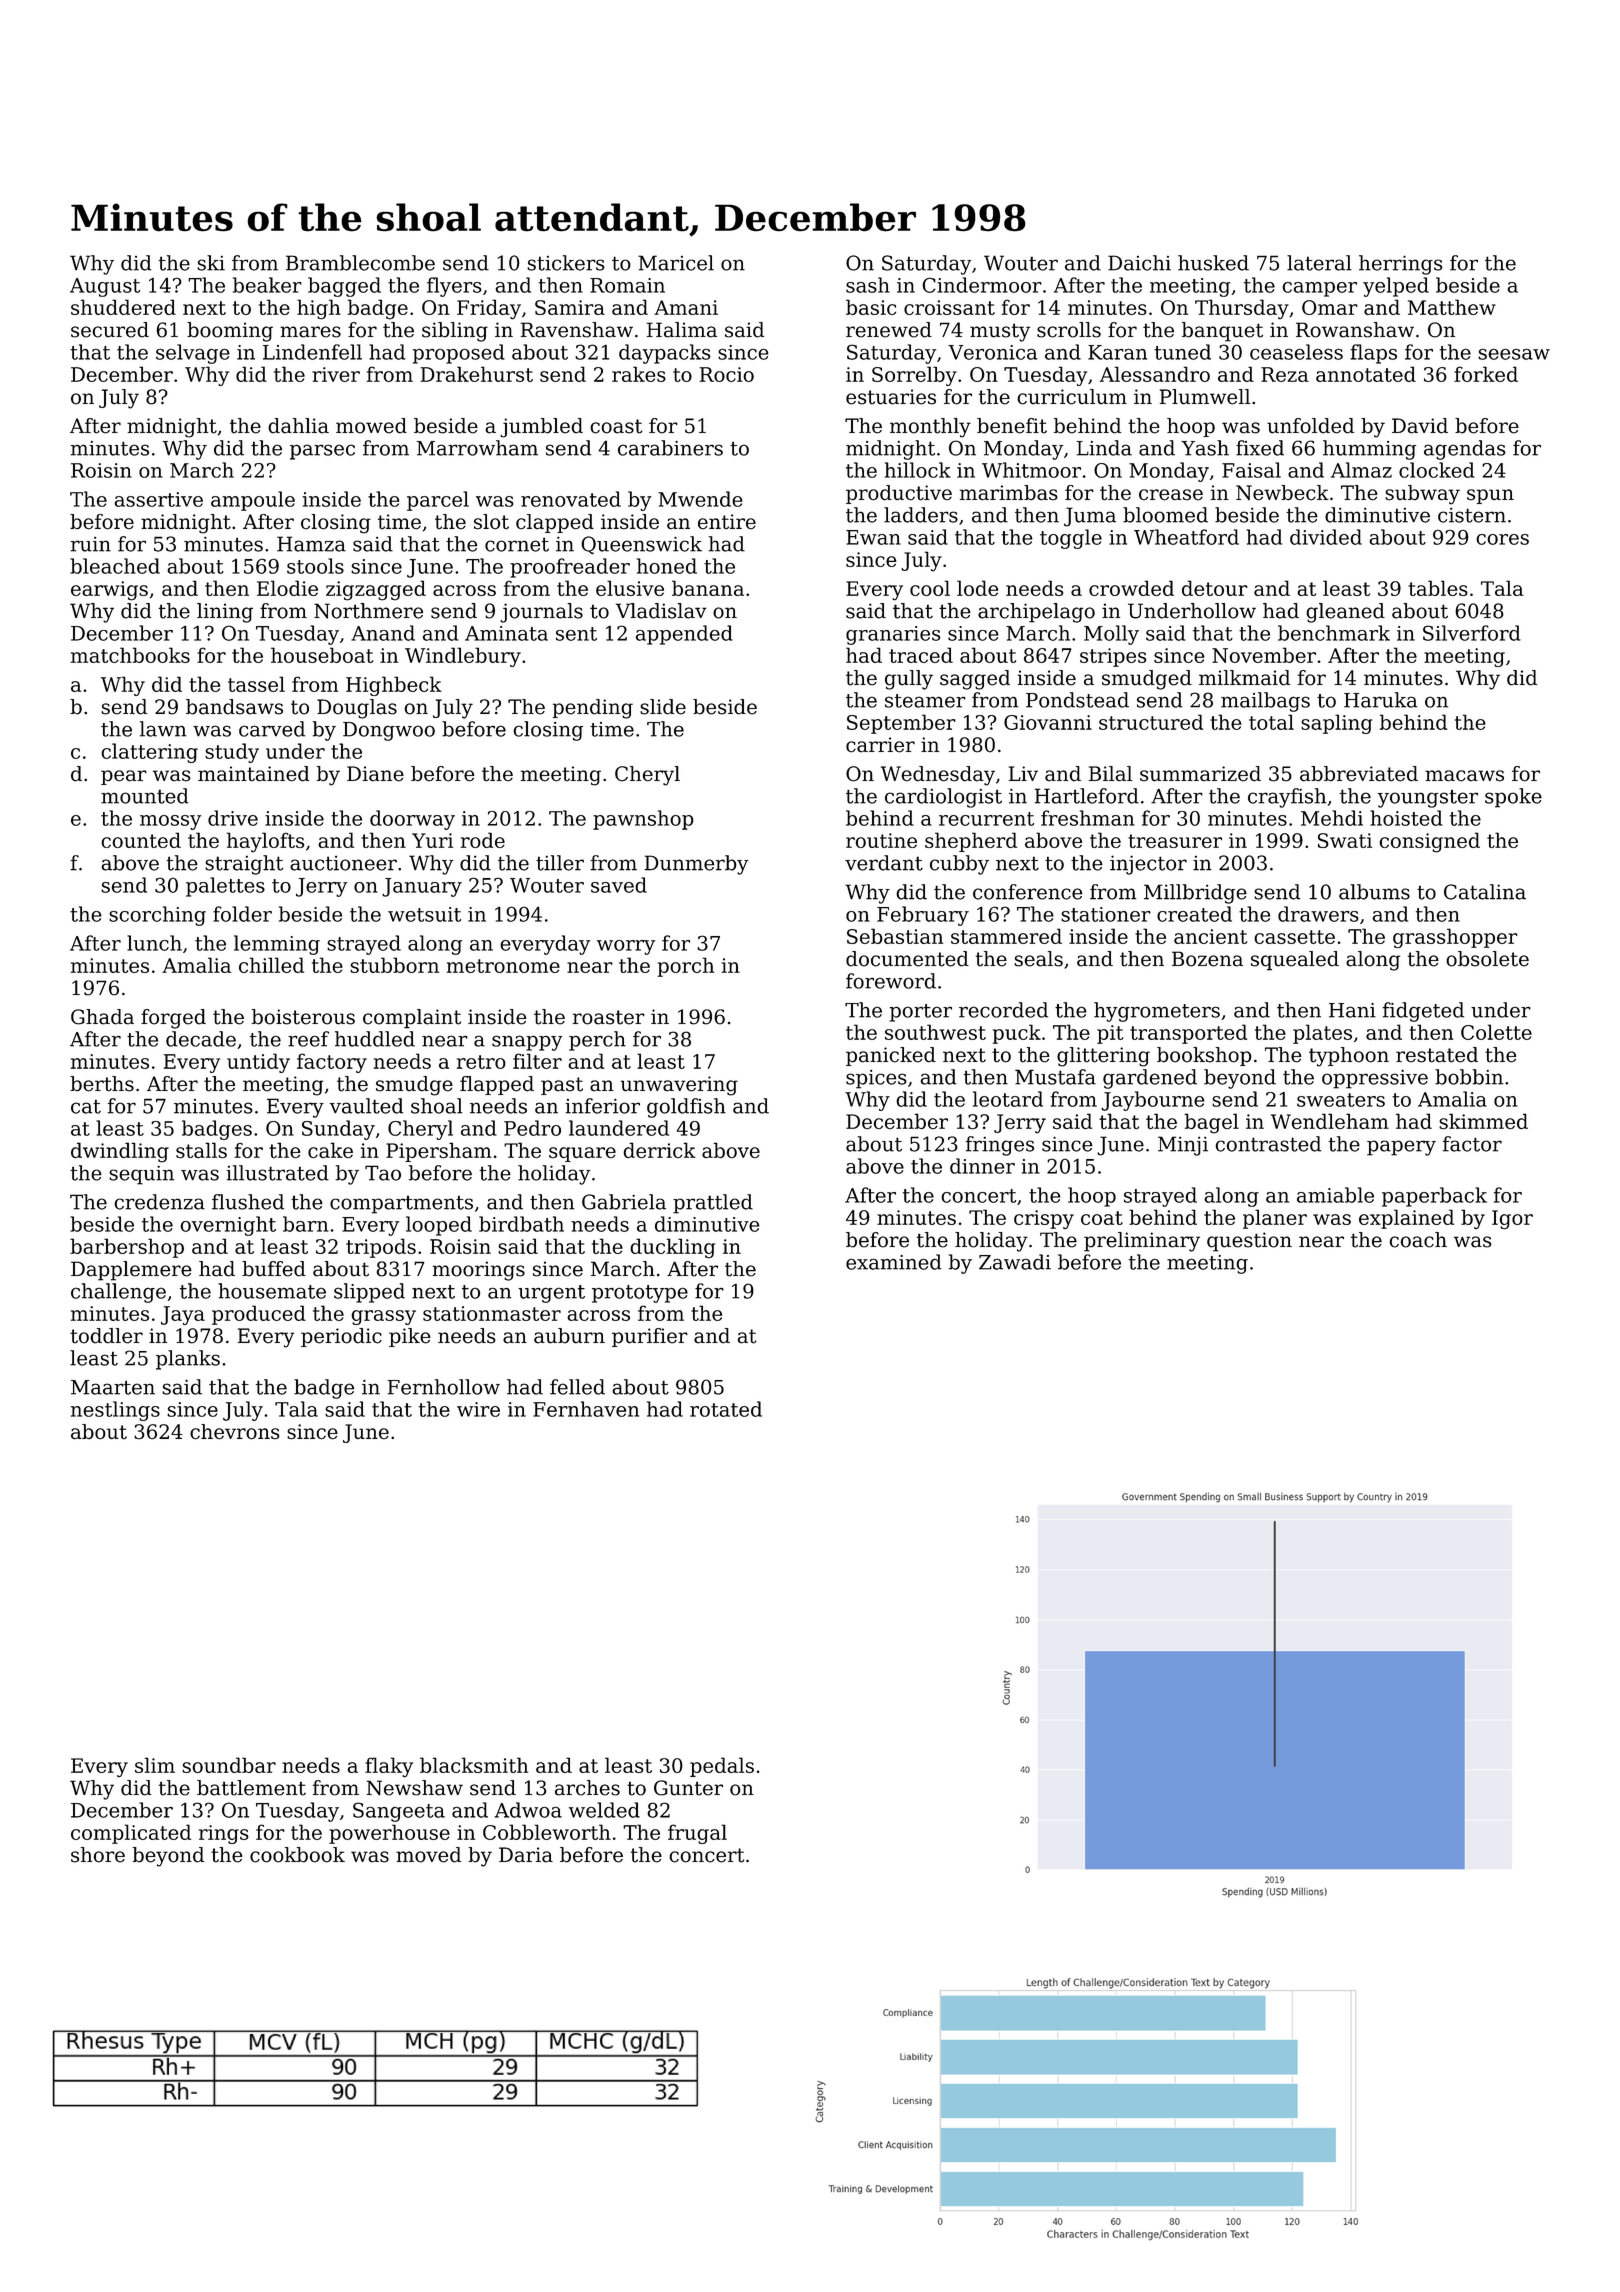 This screenshot has width=1620, height=2292. What do you see at coordinates (676, 263) in the screenshot?
I see `Maricel` at bounding box center [676, 263].
